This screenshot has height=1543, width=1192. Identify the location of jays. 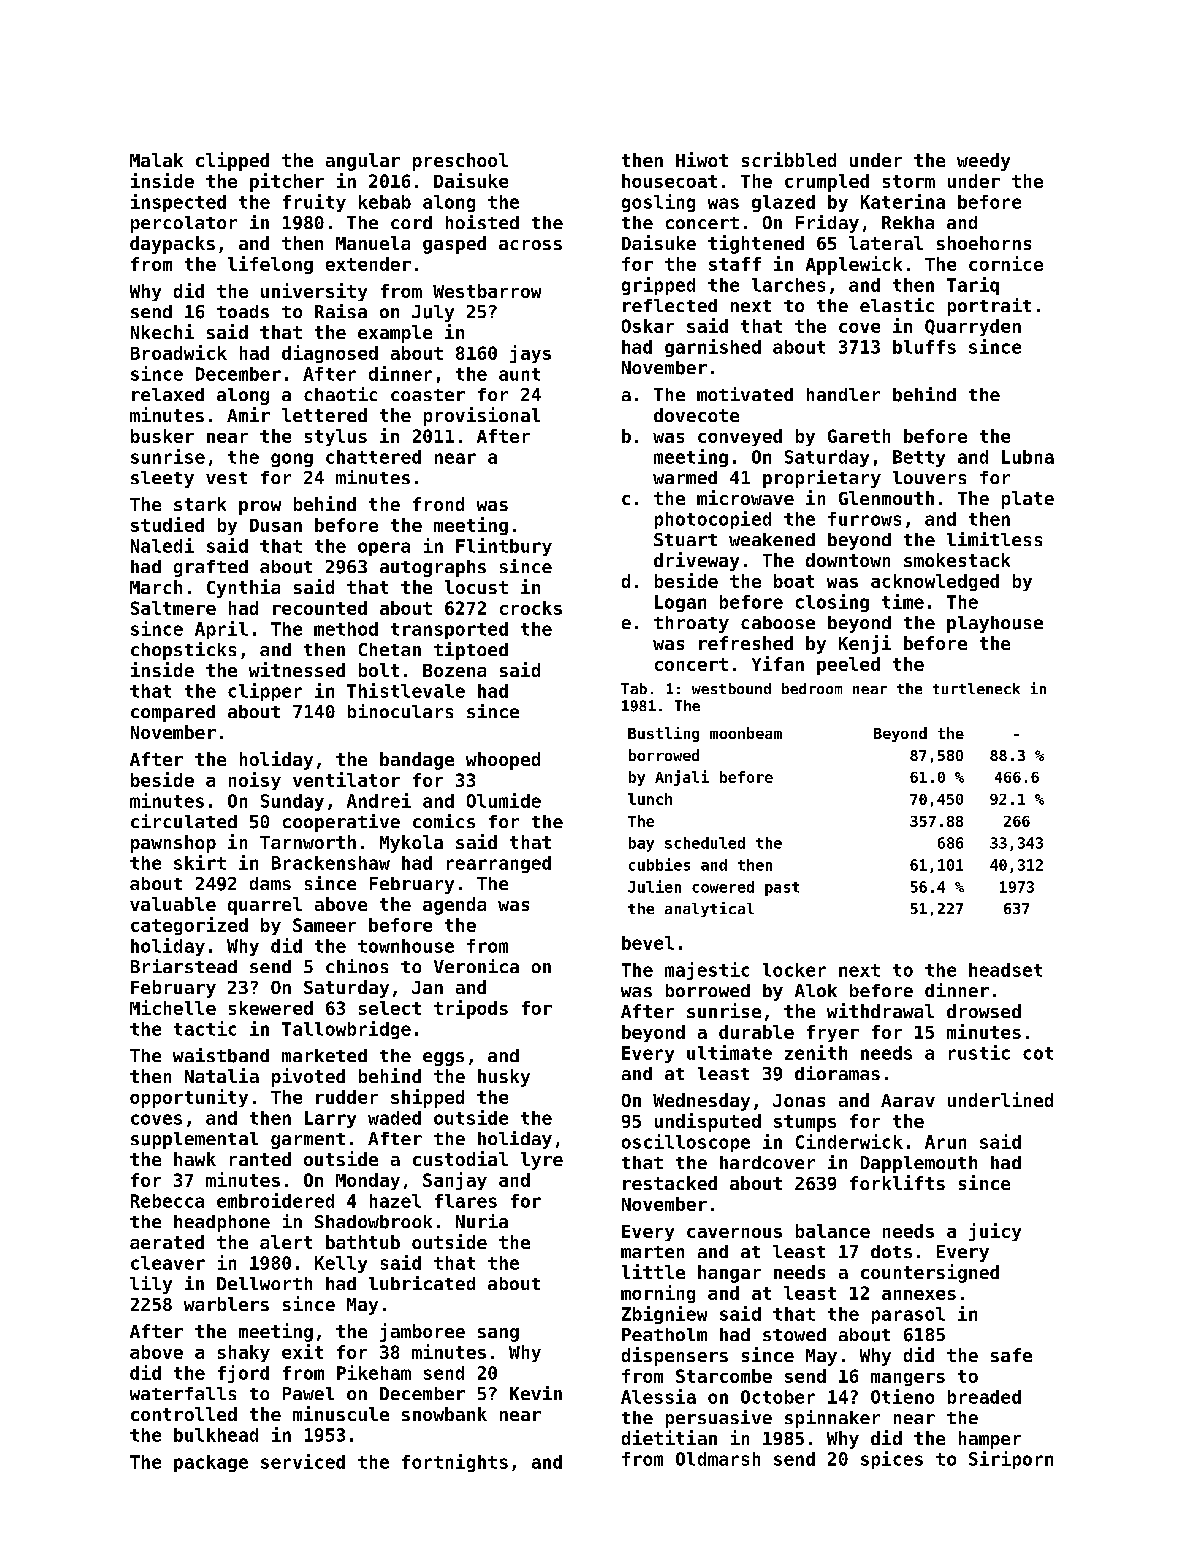
(530, 354).
